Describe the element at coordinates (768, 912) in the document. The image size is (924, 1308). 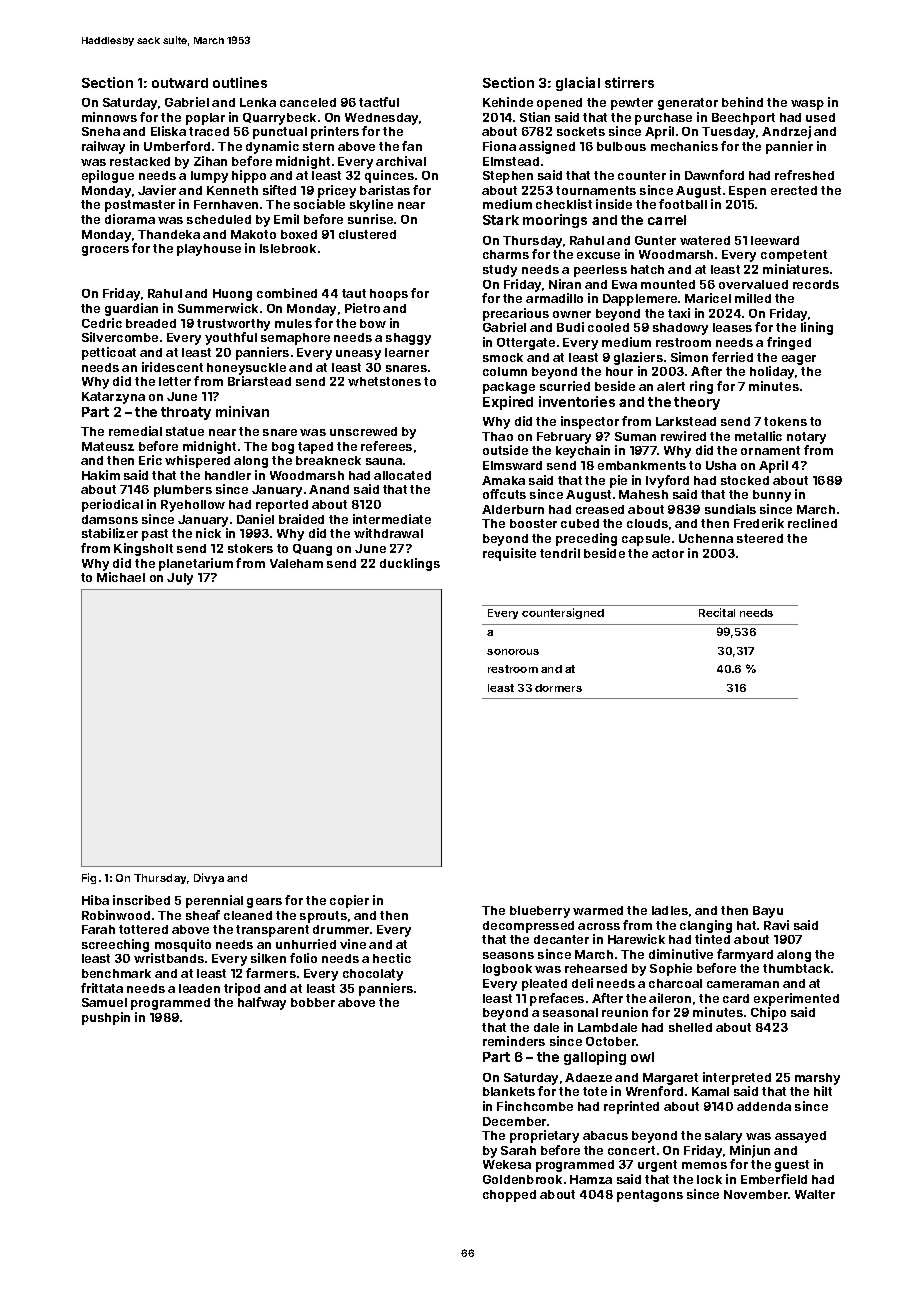
I see `Bayu` at that location.
